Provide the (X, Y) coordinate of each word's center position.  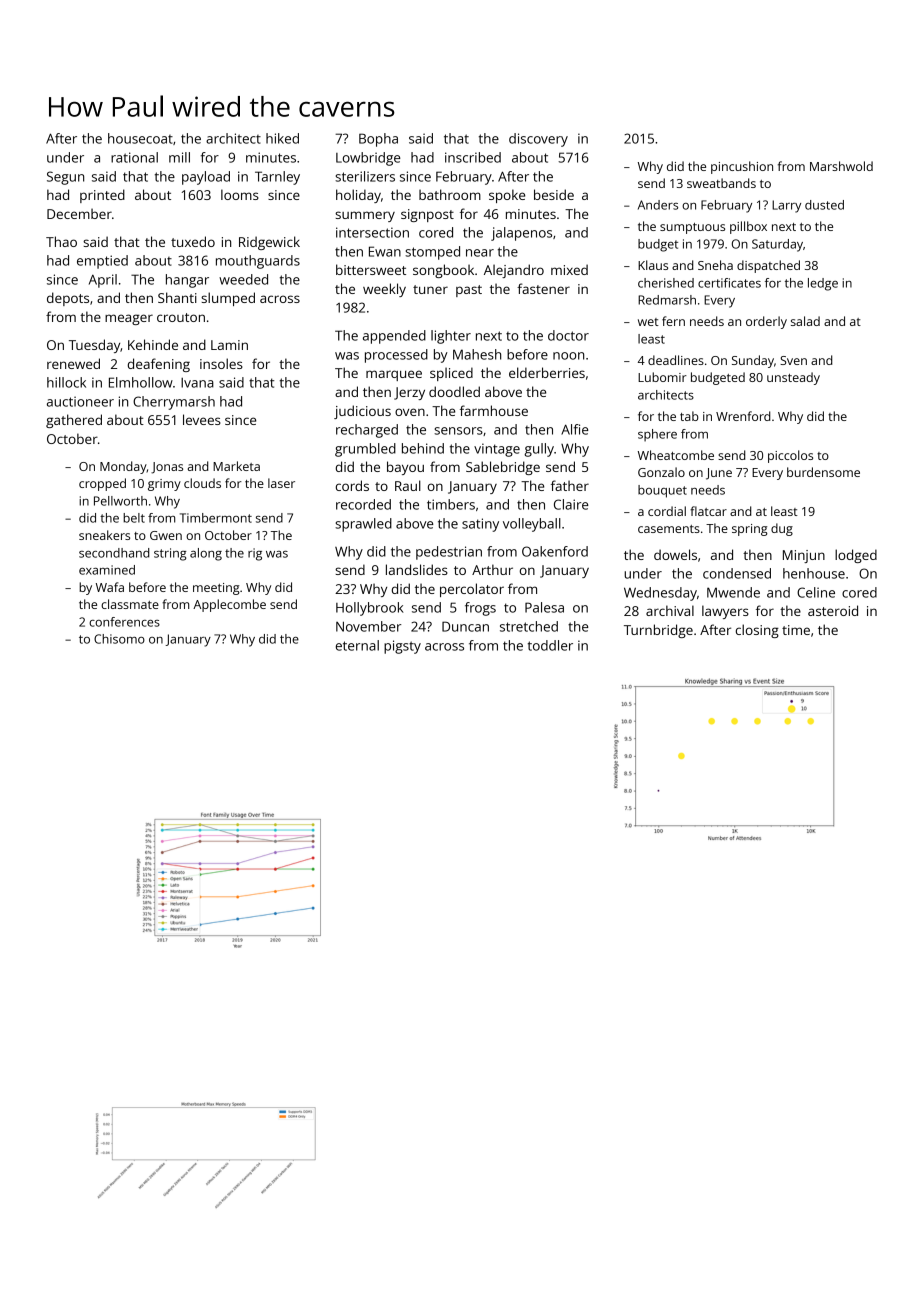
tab (689, 416)
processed (396, 356)
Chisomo (119, 639)
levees (202, 419)
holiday (358, 196)
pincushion (742, 167)
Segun (65, 178)
